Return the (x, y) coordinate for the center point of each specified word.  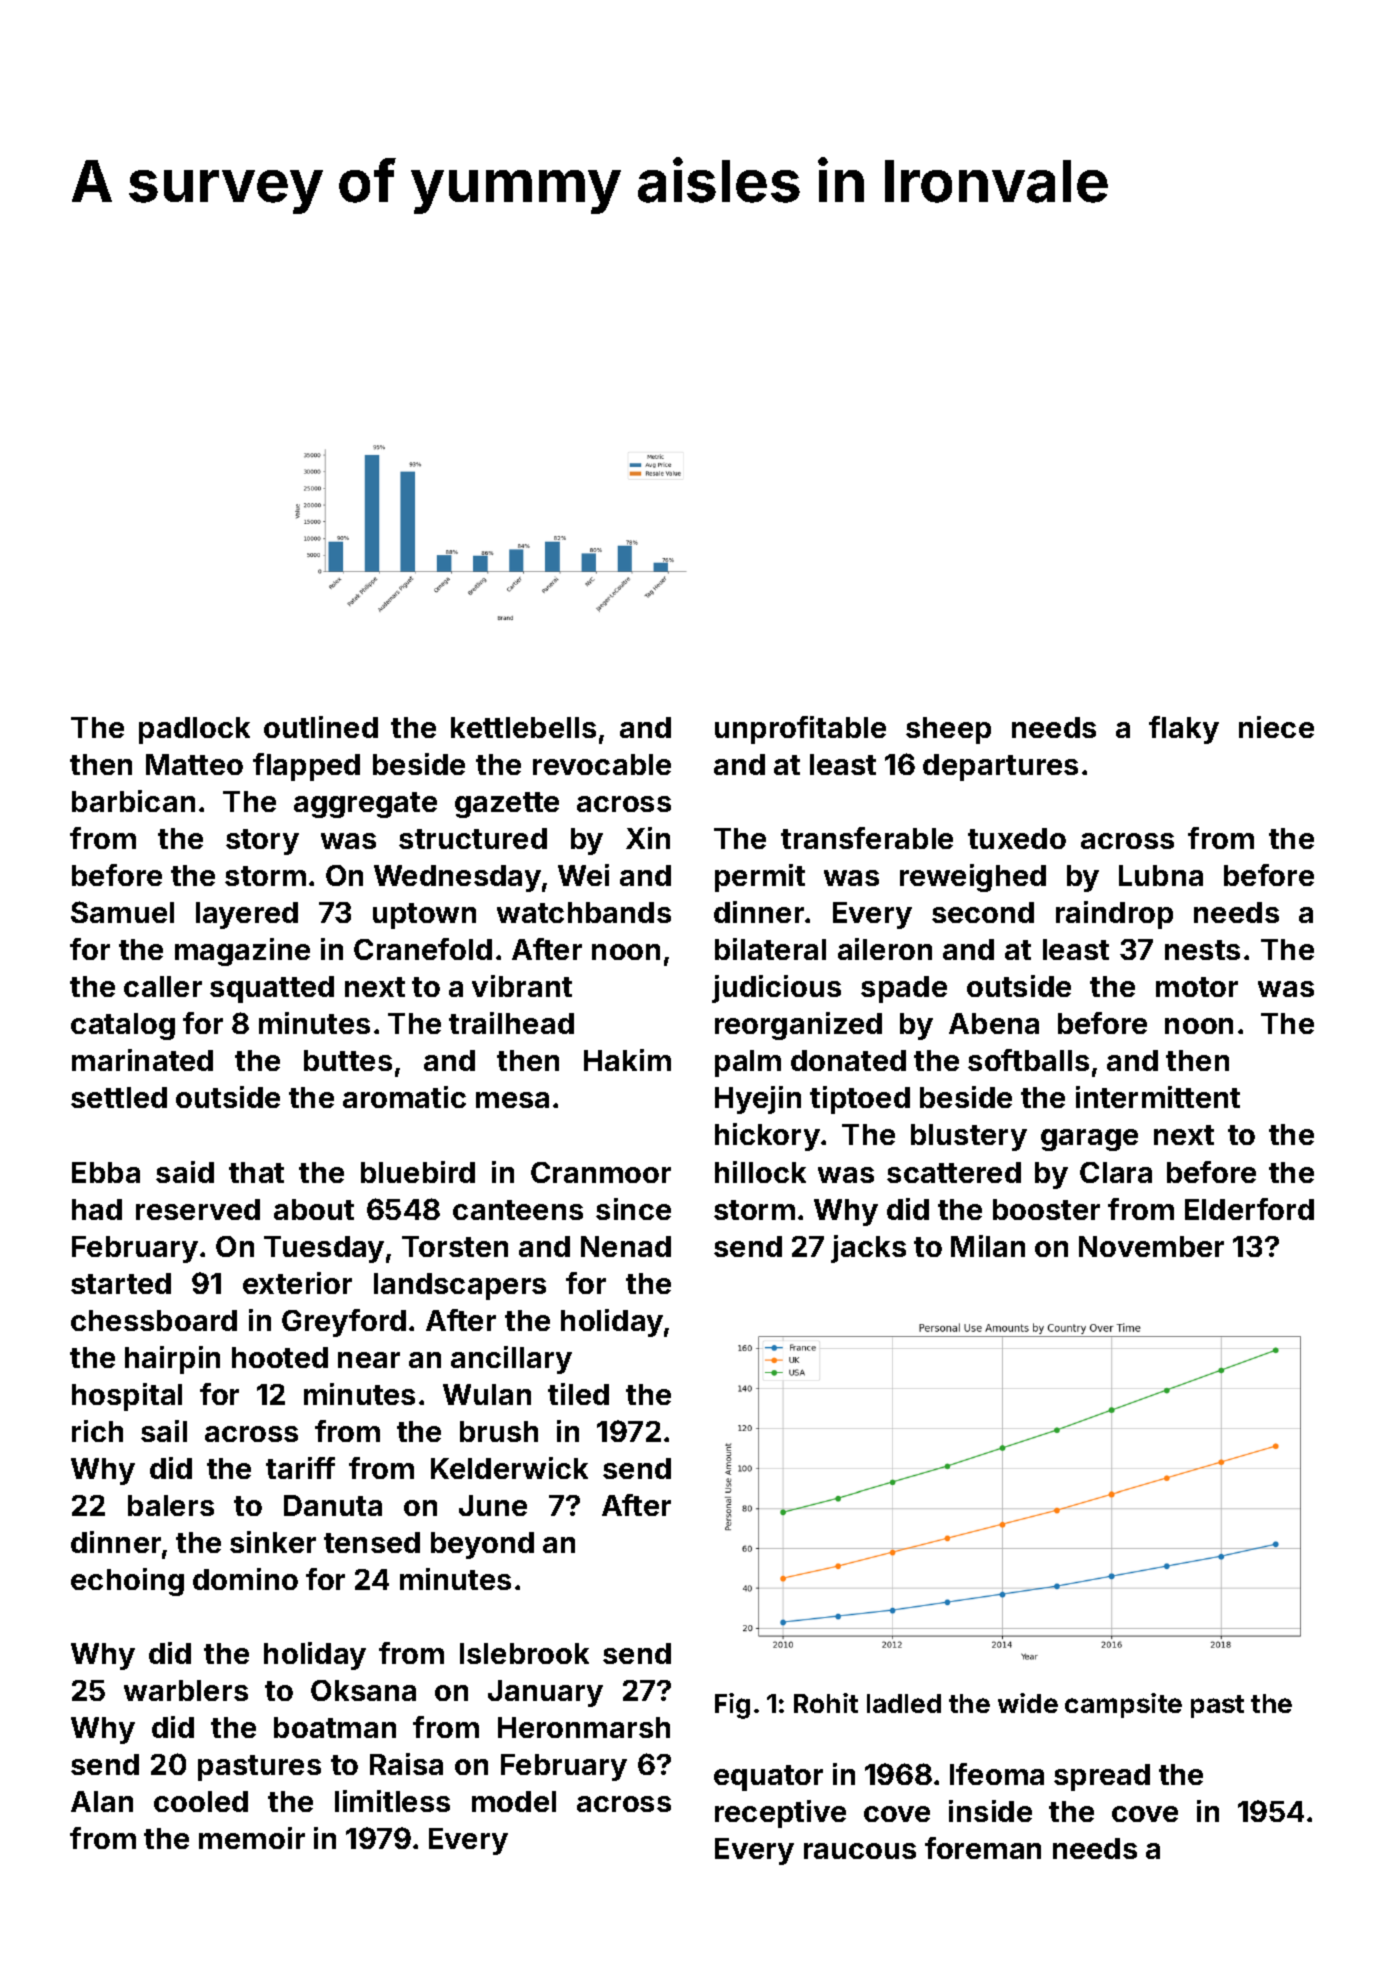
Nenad (626, 1246)
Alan (102, 1801)
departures (1000, 767)
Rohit (826, 1703)
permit (760, 878)
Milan (988, 1246)
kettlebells (523, 727)
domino (245, 1579)
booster (1046, 1209)
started (121, 1283)
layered (247, 915)
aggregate (365, 805)
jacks (868, 1249)
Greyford (344, 1323)
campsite (1123, 1705)
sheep (948, 730)
